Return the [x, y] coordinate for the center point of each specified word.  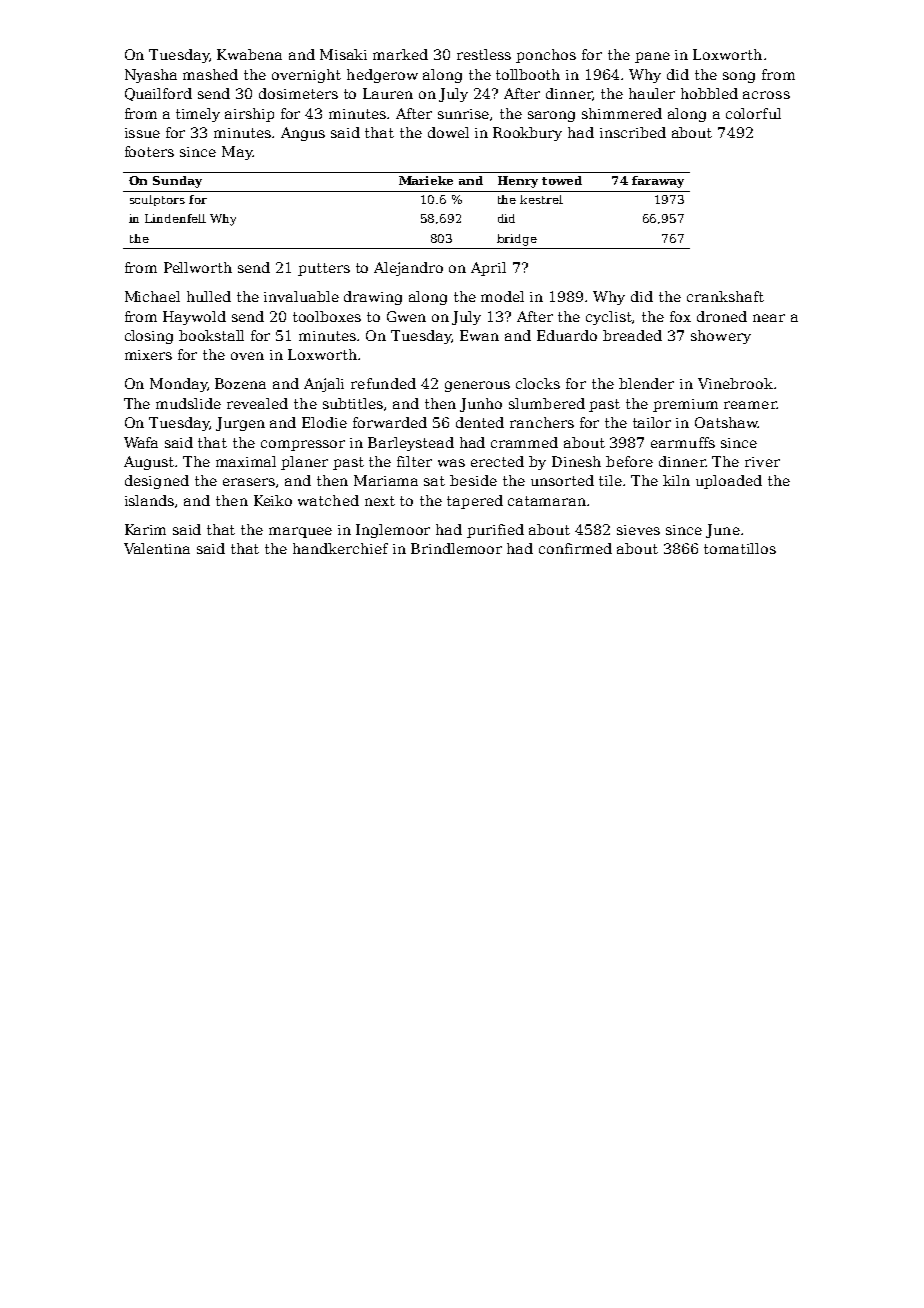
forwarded [390, 422]
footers [149, 151]
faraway [658, 182]
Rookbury [527, 134]
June [723, 531]
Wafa [141, 442]
